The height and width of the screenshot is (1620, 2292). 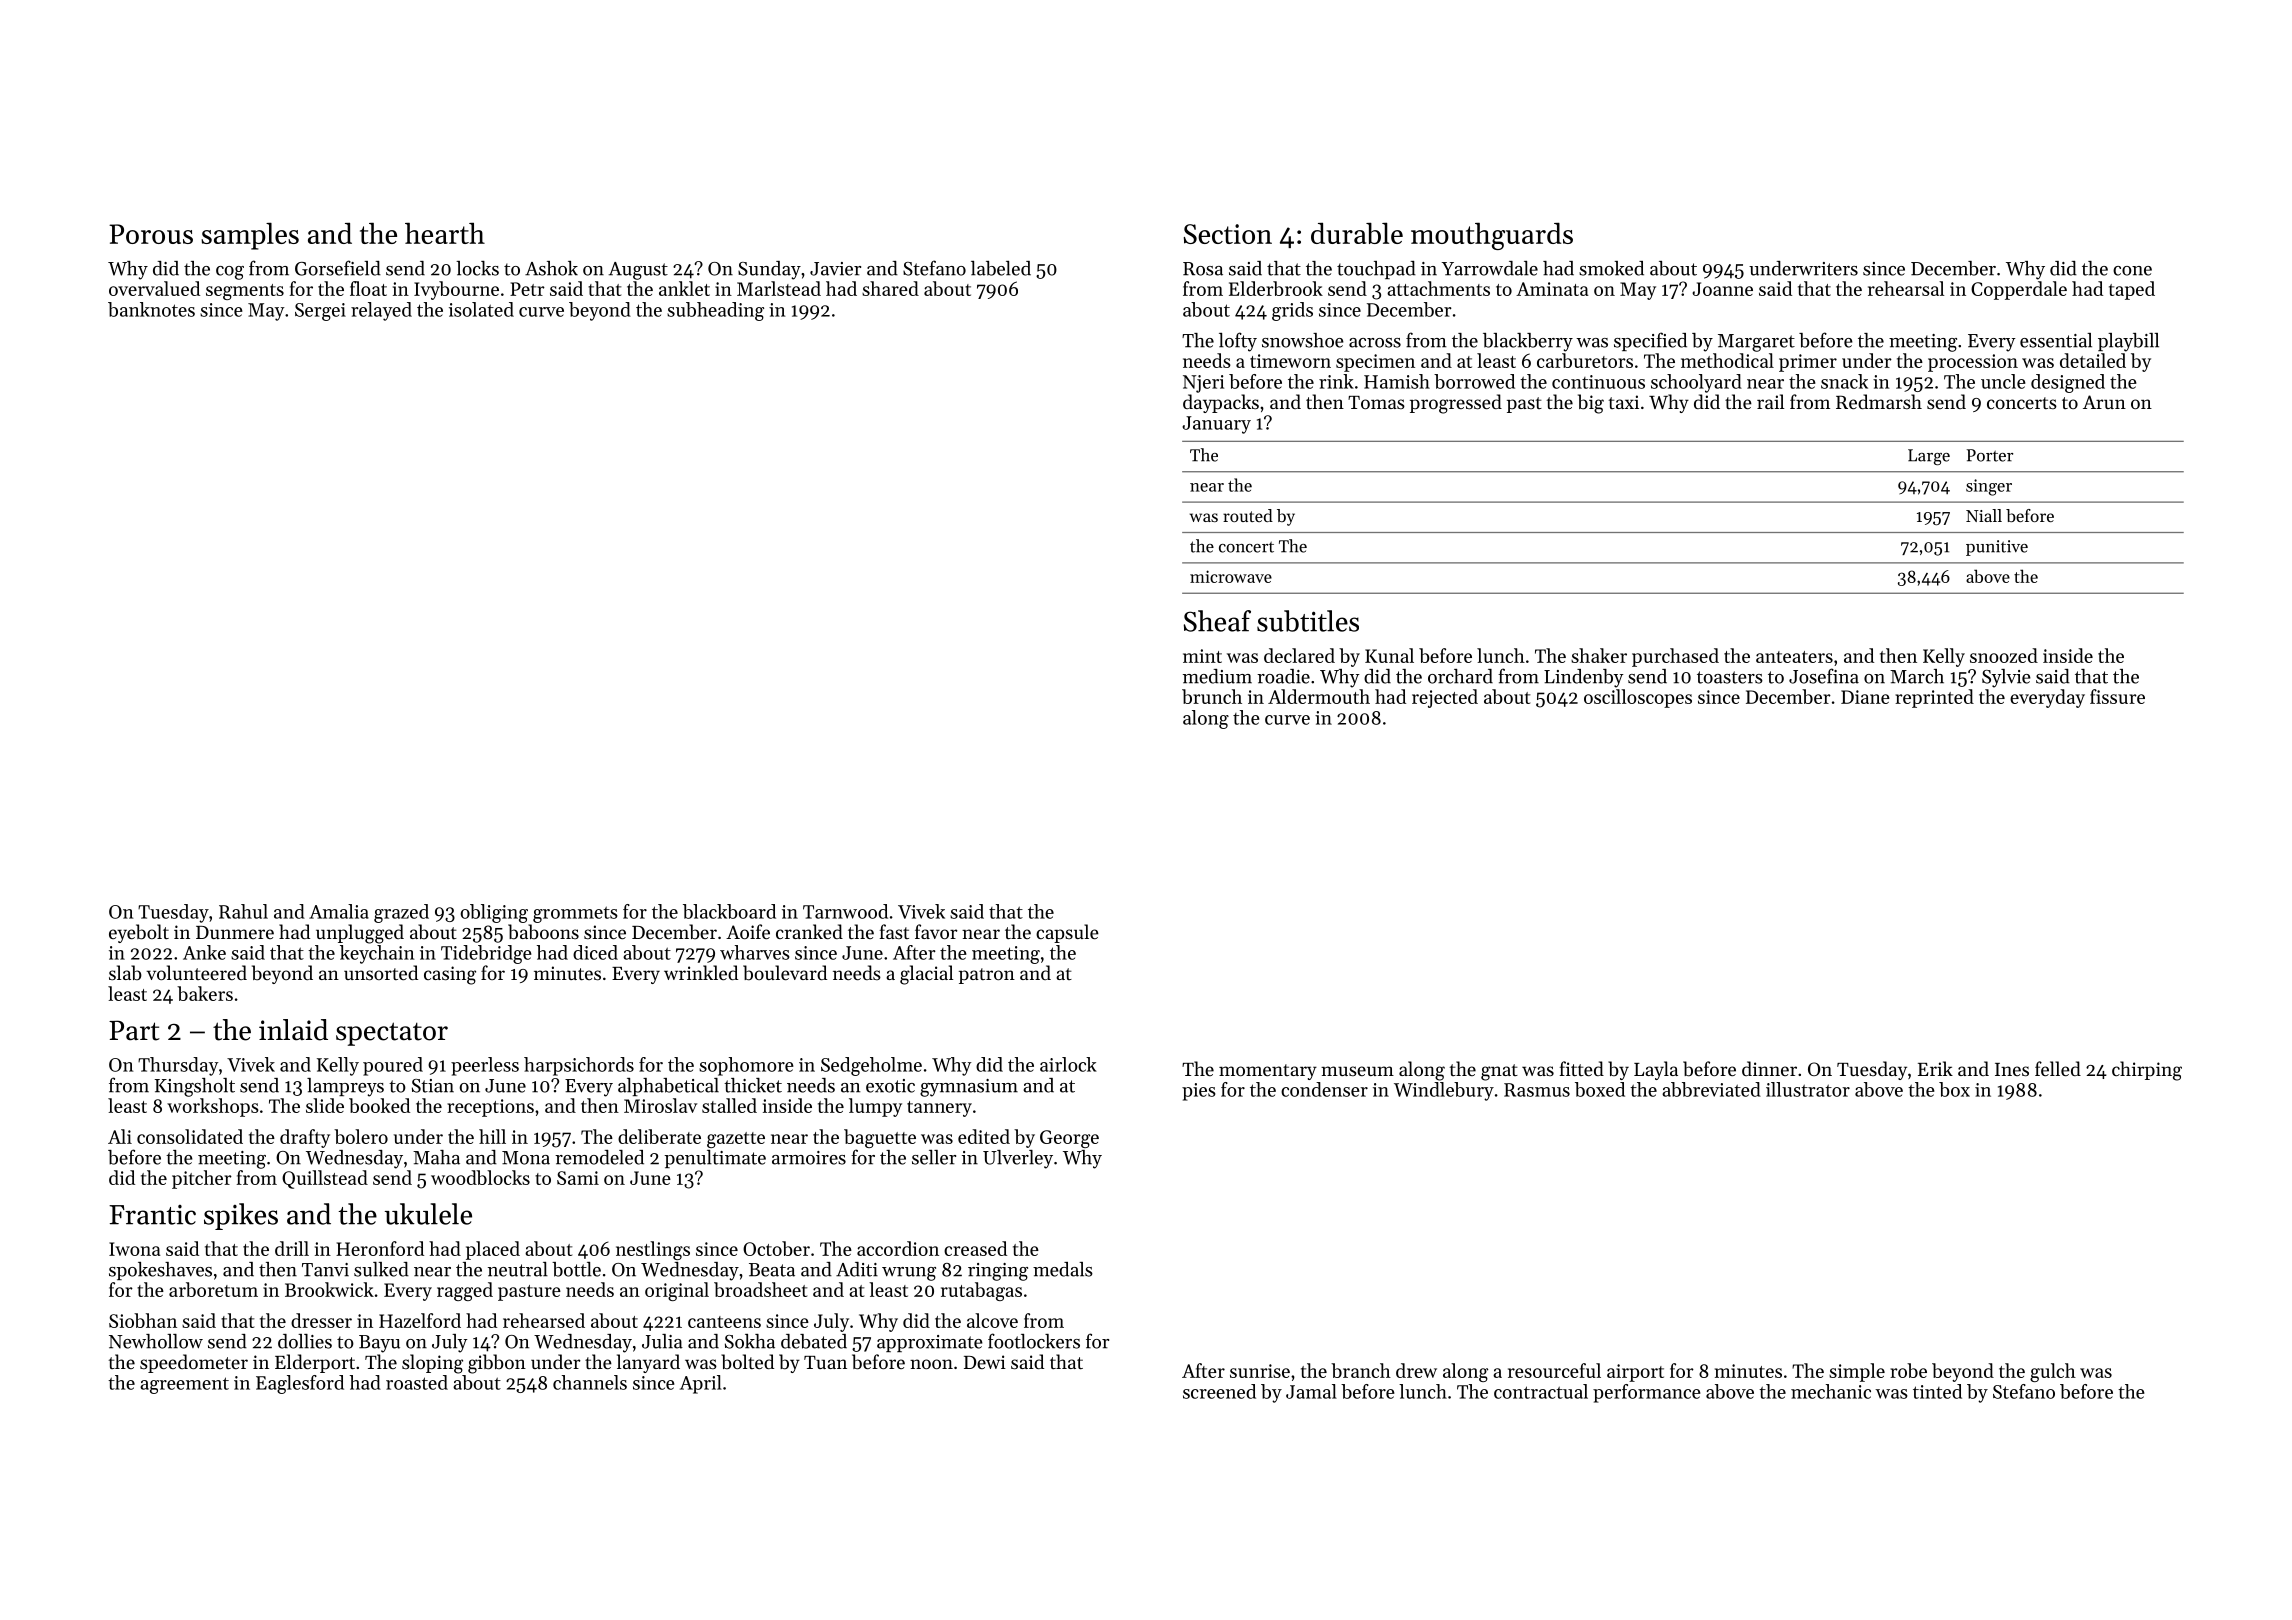 I want to click on subheading, so click(x=715, y=311).
